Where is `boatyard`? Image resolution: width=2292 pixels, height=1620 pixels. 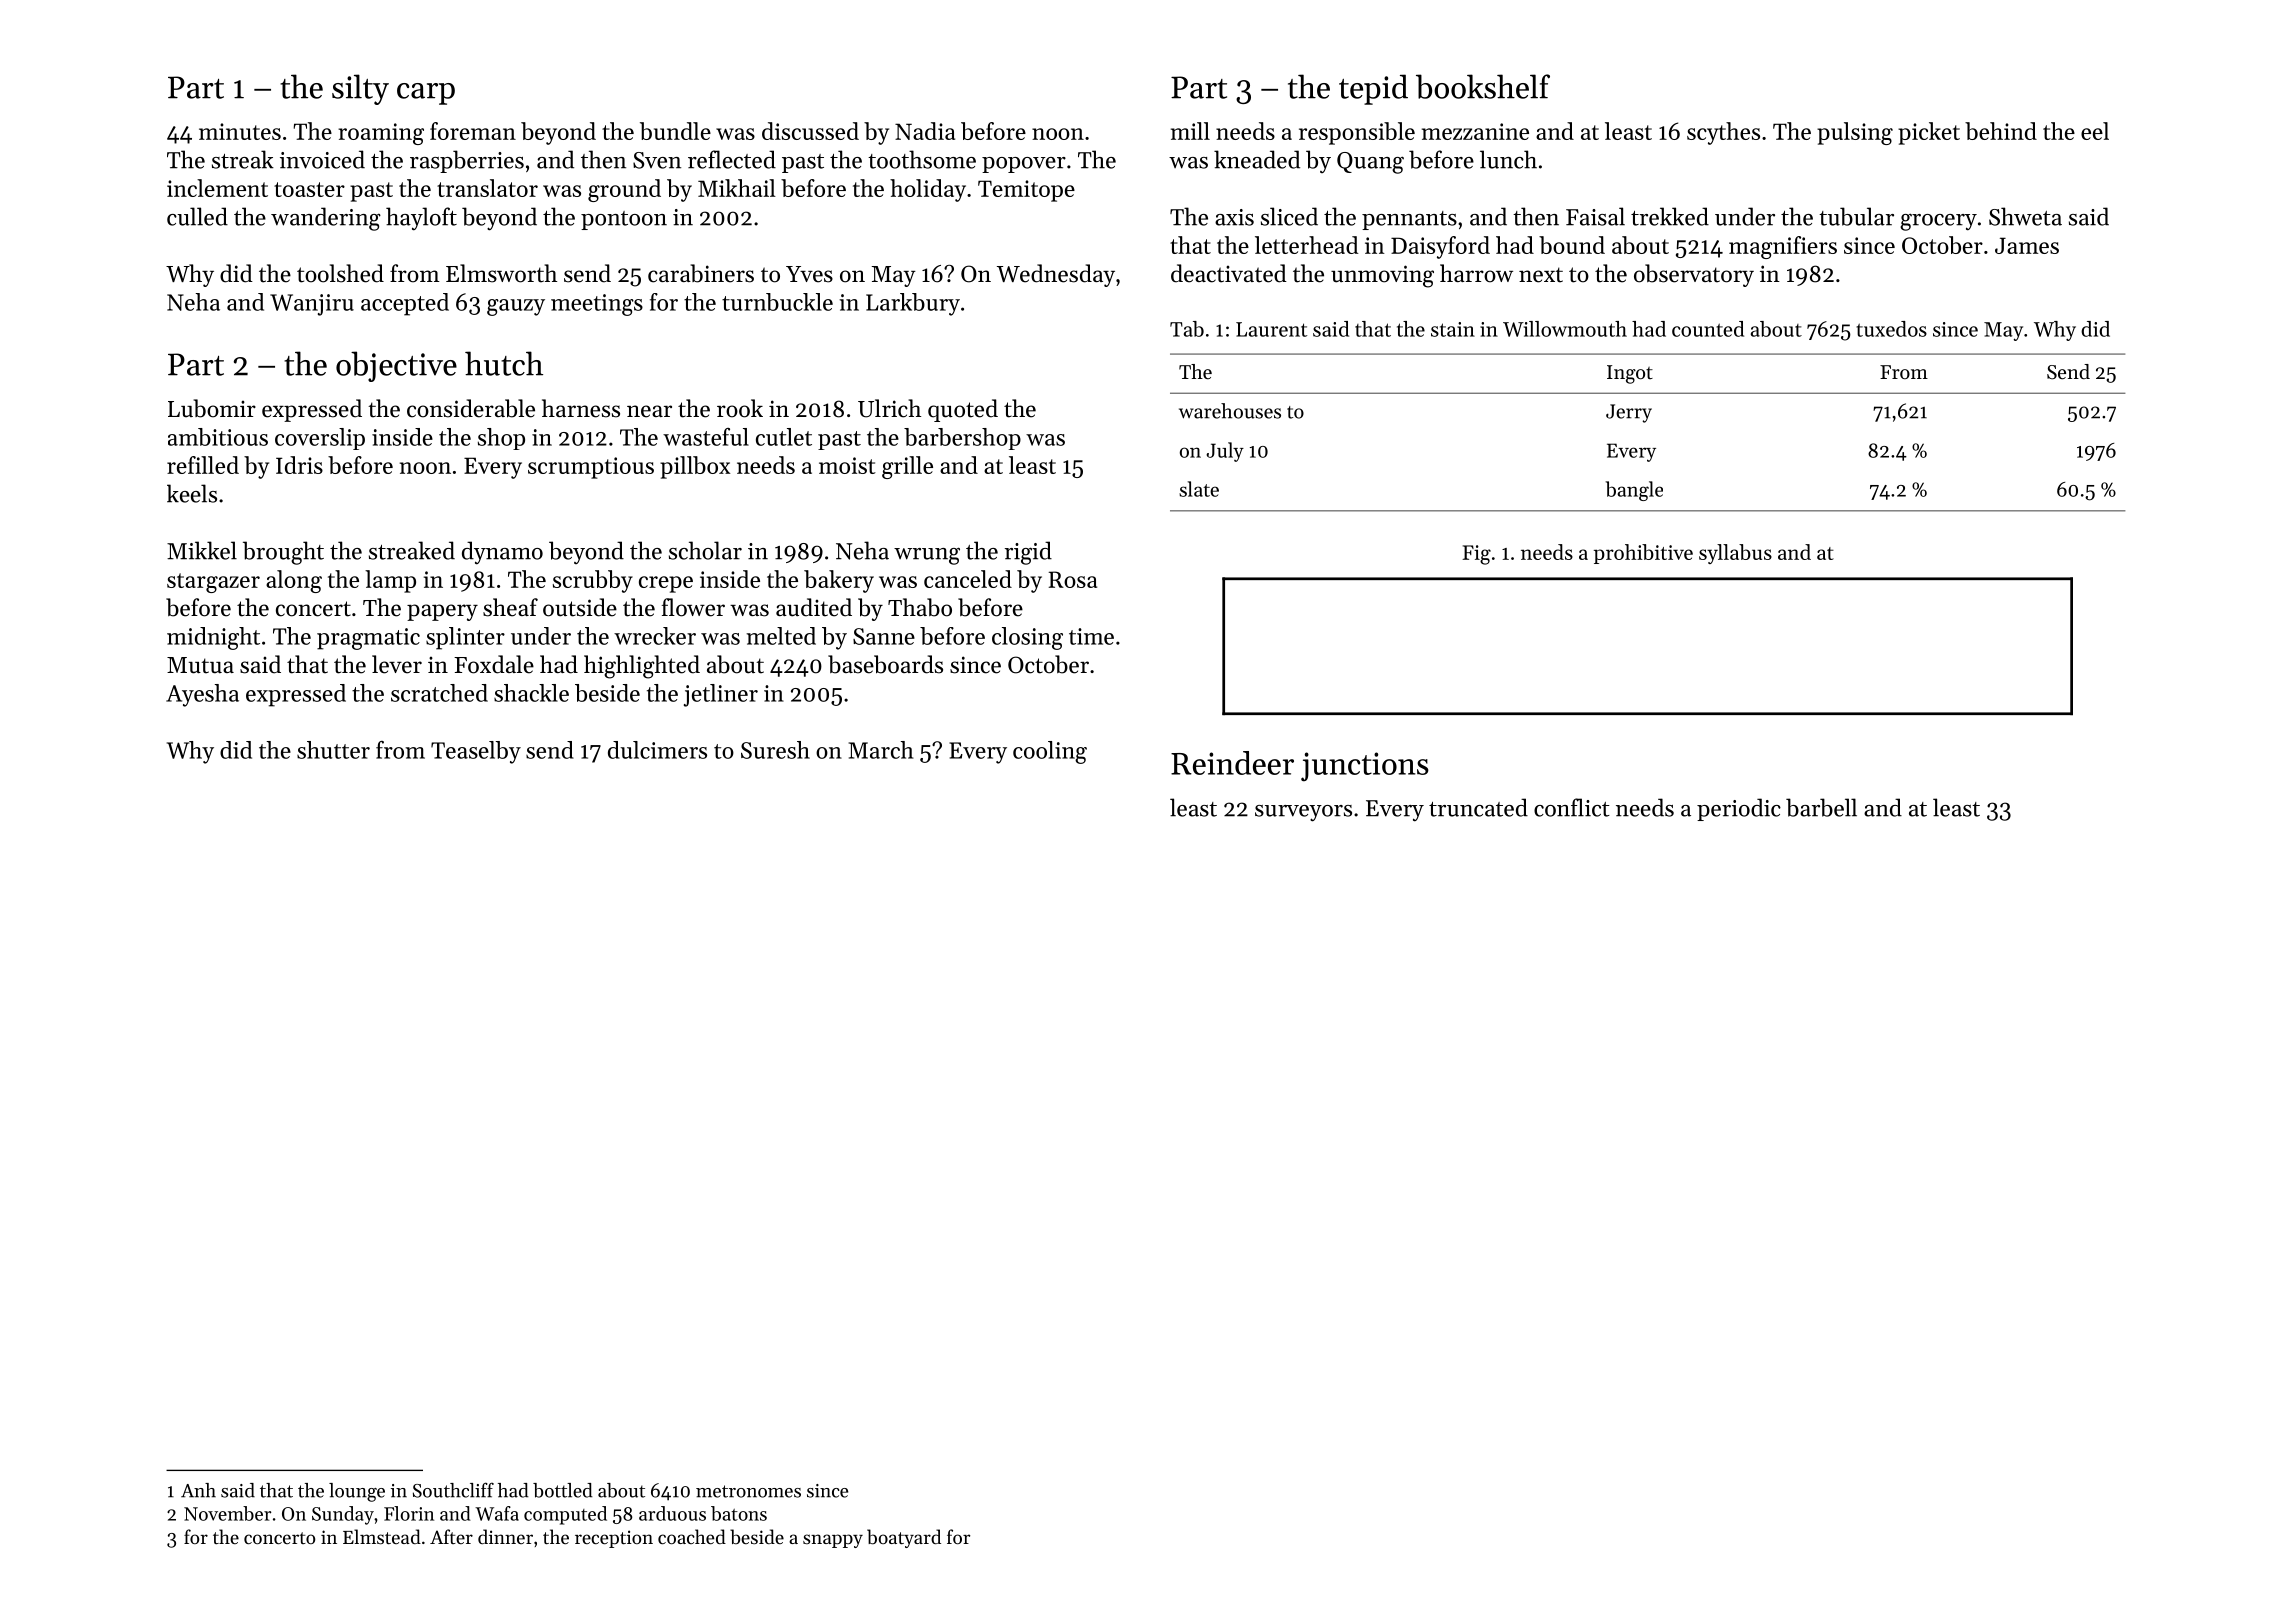
boatyard is located at coordinates (904, 1538).
